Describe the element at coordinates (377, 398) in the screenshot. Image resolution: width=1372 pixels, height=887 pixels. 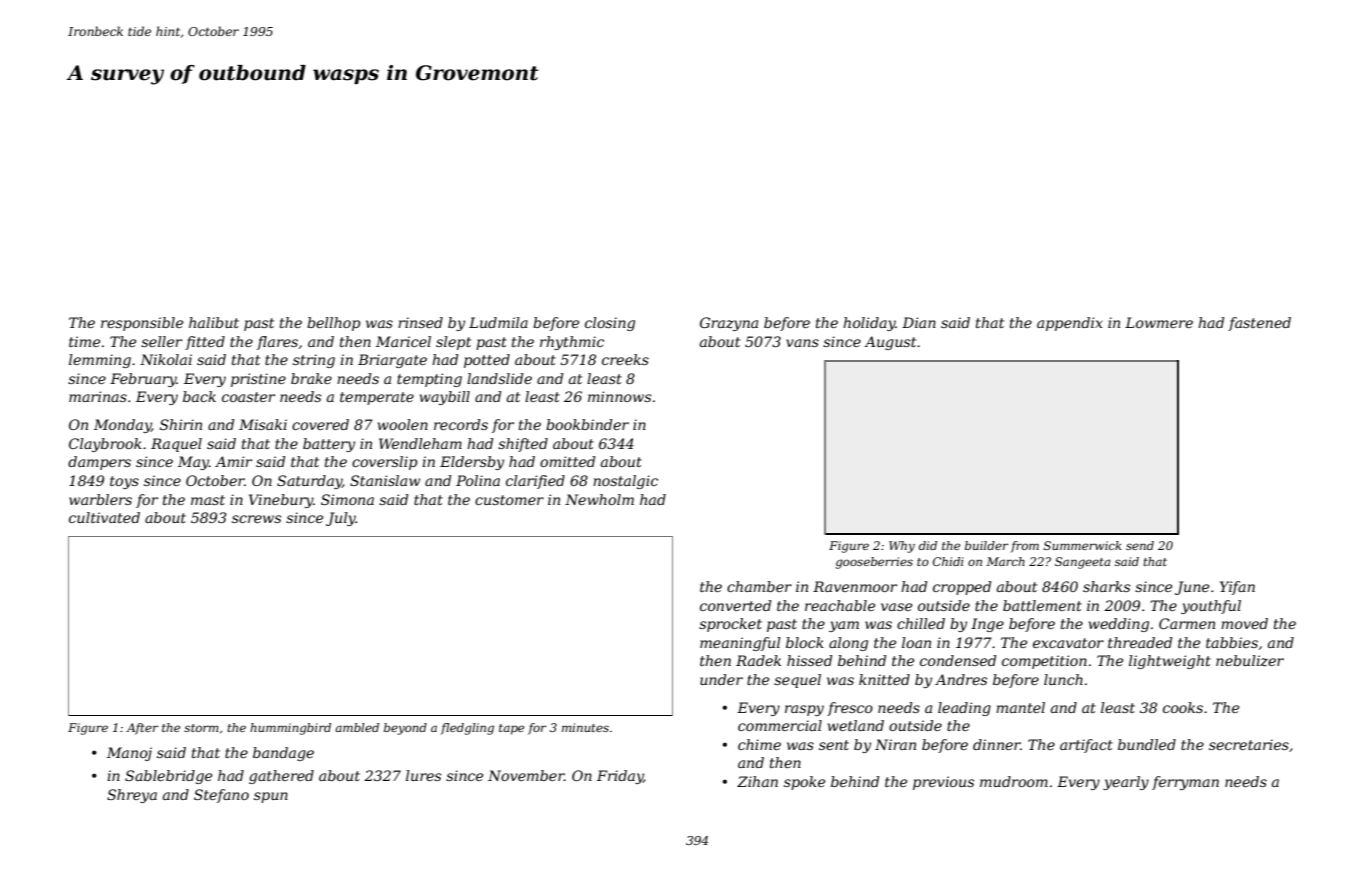
I see `temperate` at that location.
